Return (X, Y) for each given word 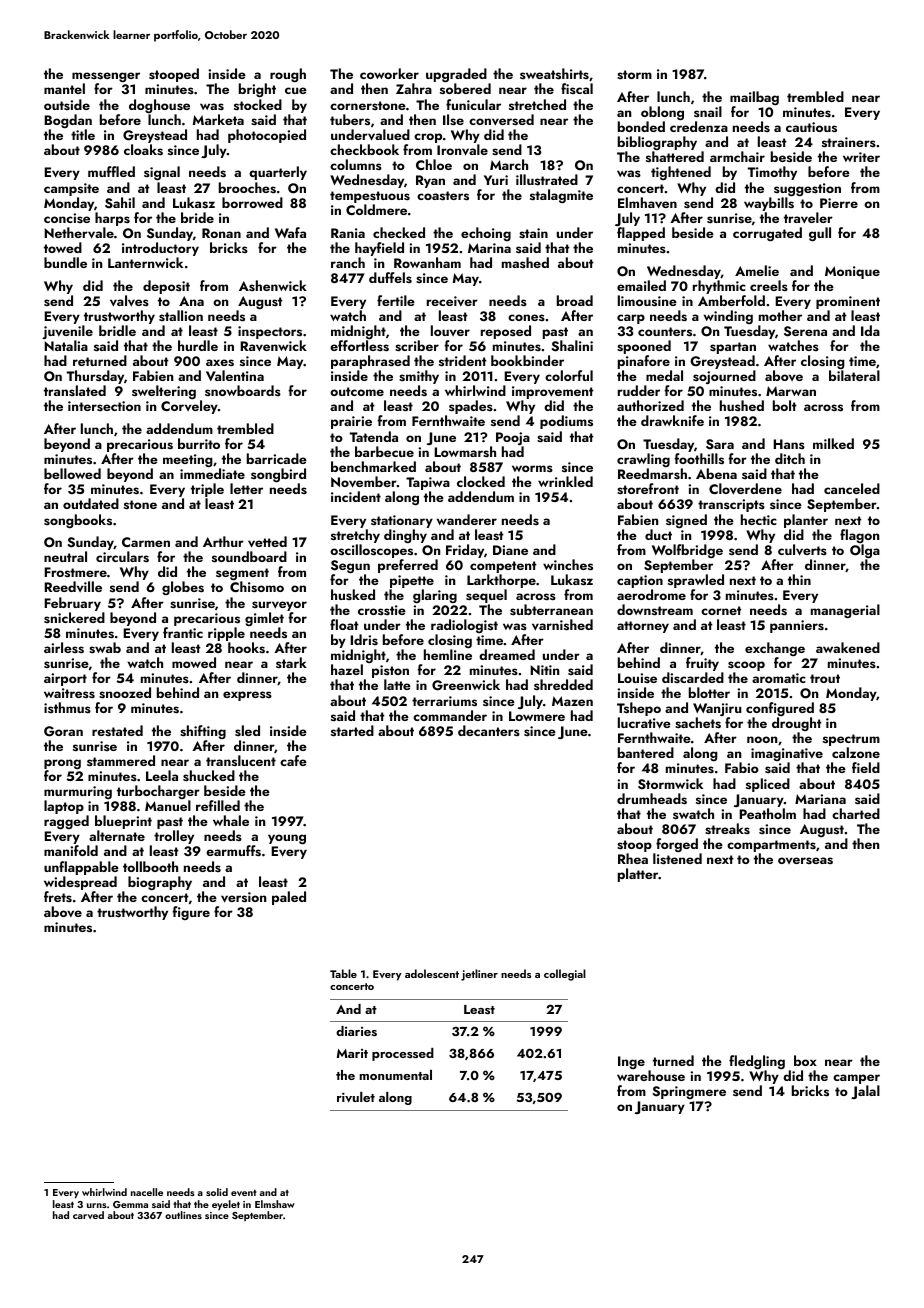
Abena (716, 473)
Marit (352, 1053)
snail (708, 111)
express (247, 696)
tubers (350, 119)
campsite (71, 189)
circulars (122, 557)
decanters (489, 730)
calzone (856, 753)
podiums (566, 422)
